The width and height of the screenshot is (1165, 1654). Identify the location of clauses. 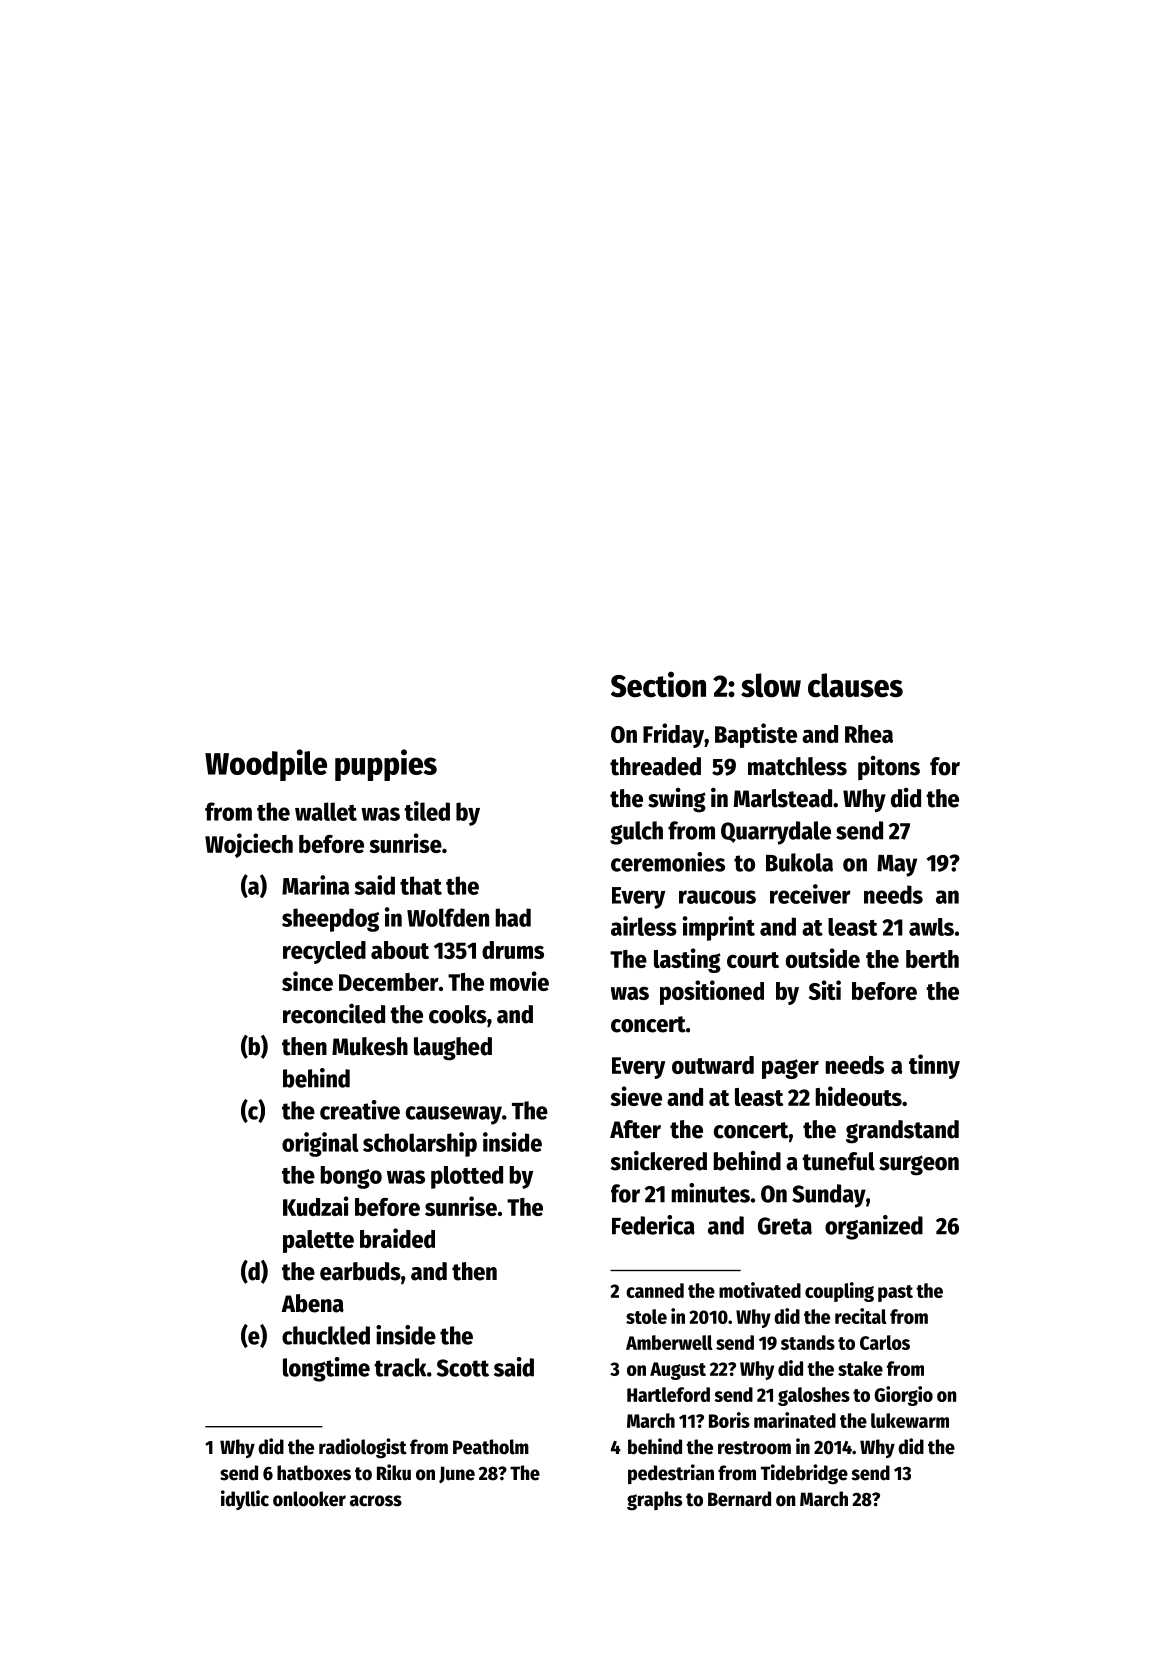
(855, 685).
